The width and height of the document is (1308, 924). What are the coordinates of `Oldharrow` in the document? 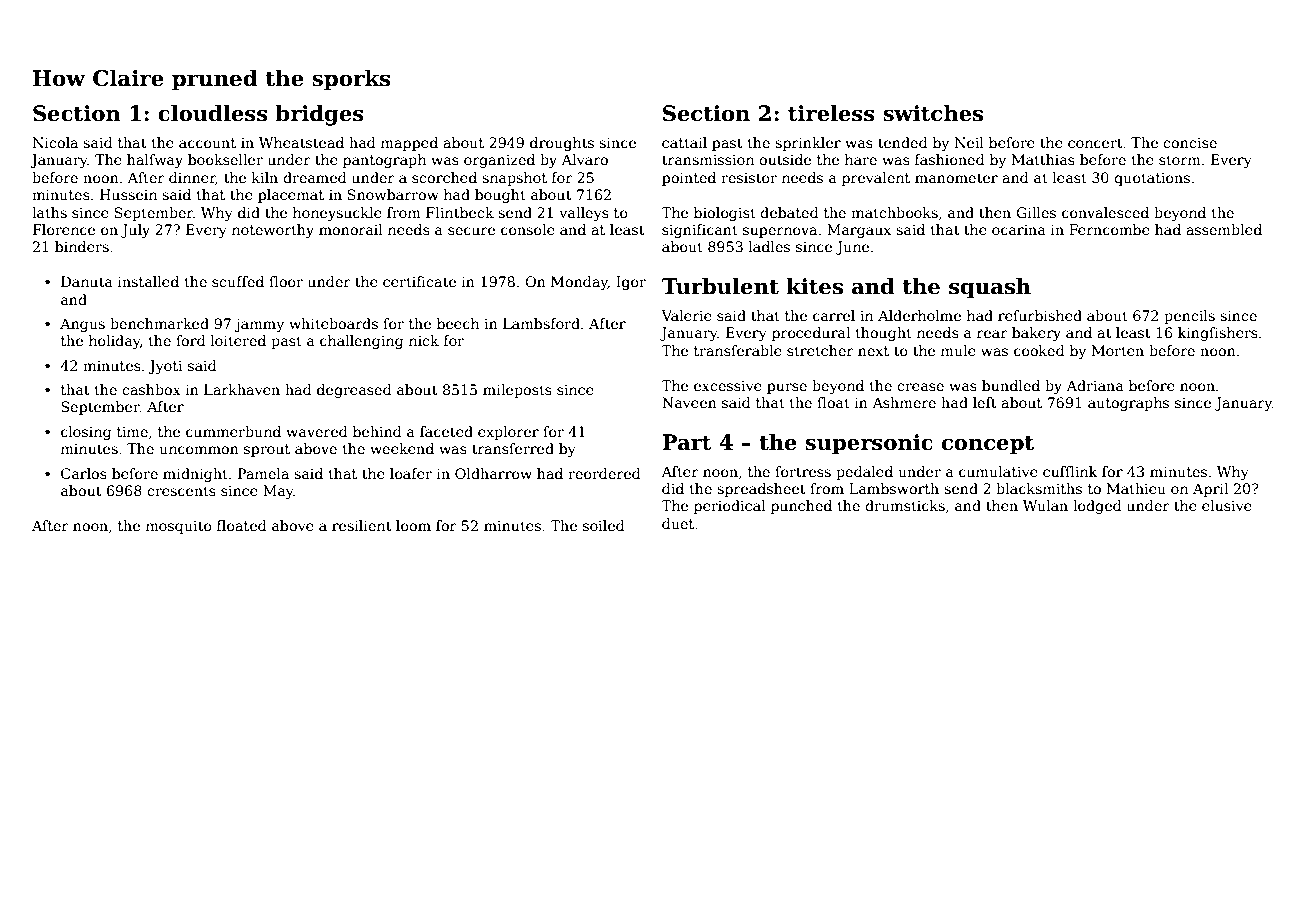 It's located at (493, 473).
